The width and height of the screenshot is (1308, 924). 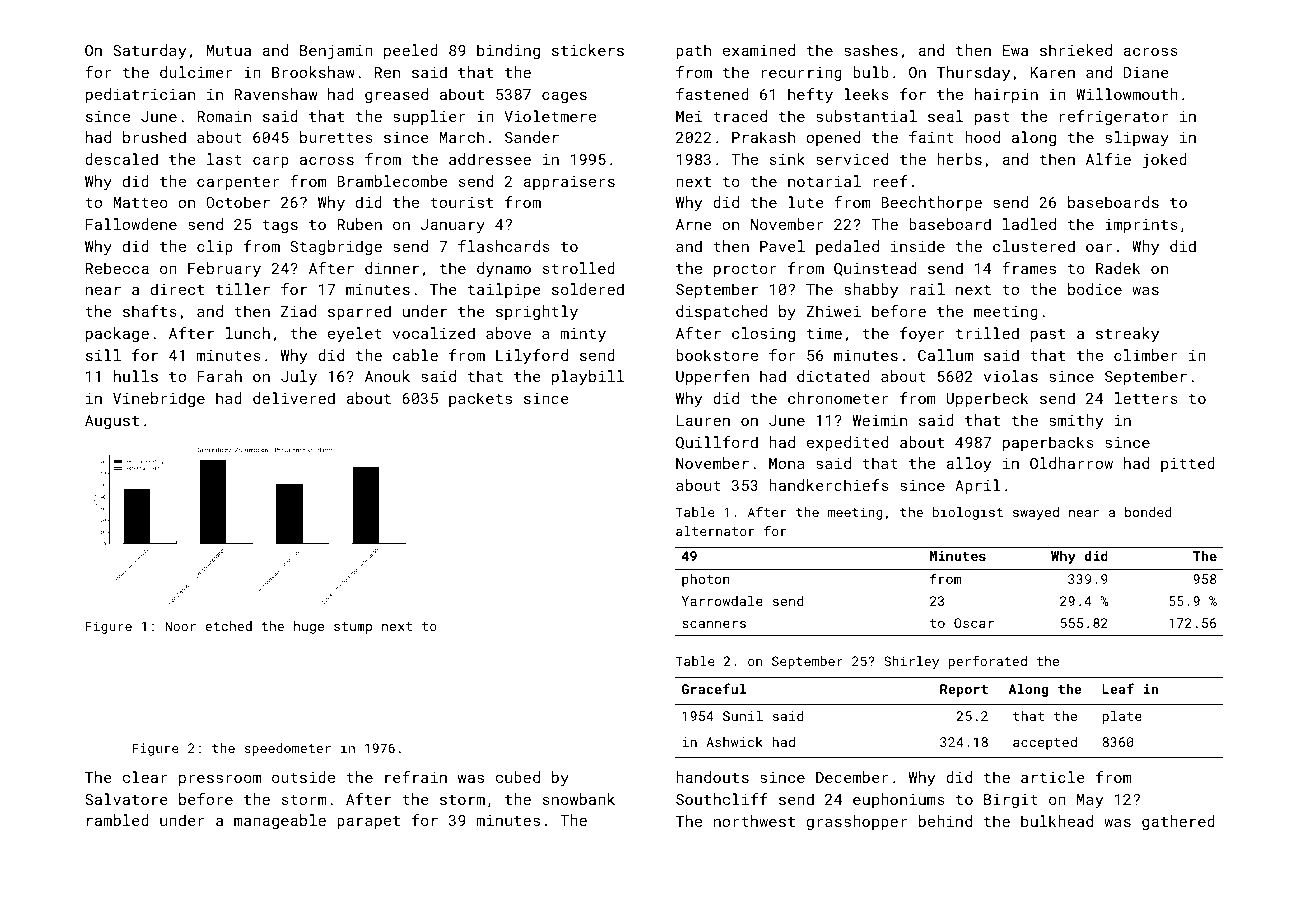 What do you see at coordinates (159, 399) in the screenshot?
I see `Vinebridge` at bounding box center [159, 399].
